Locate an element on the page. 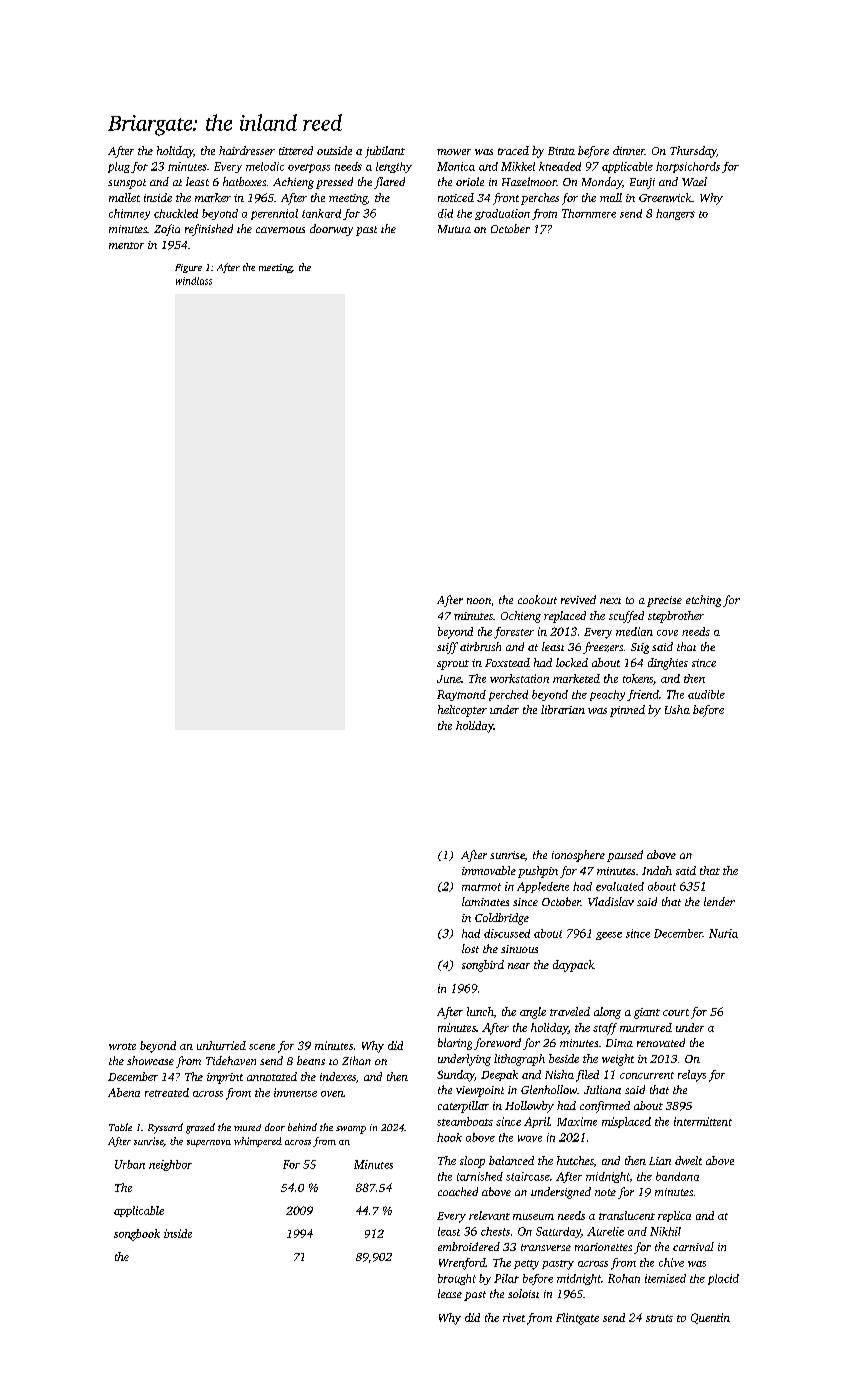  songbook is located at coordinates (137, 1235).
